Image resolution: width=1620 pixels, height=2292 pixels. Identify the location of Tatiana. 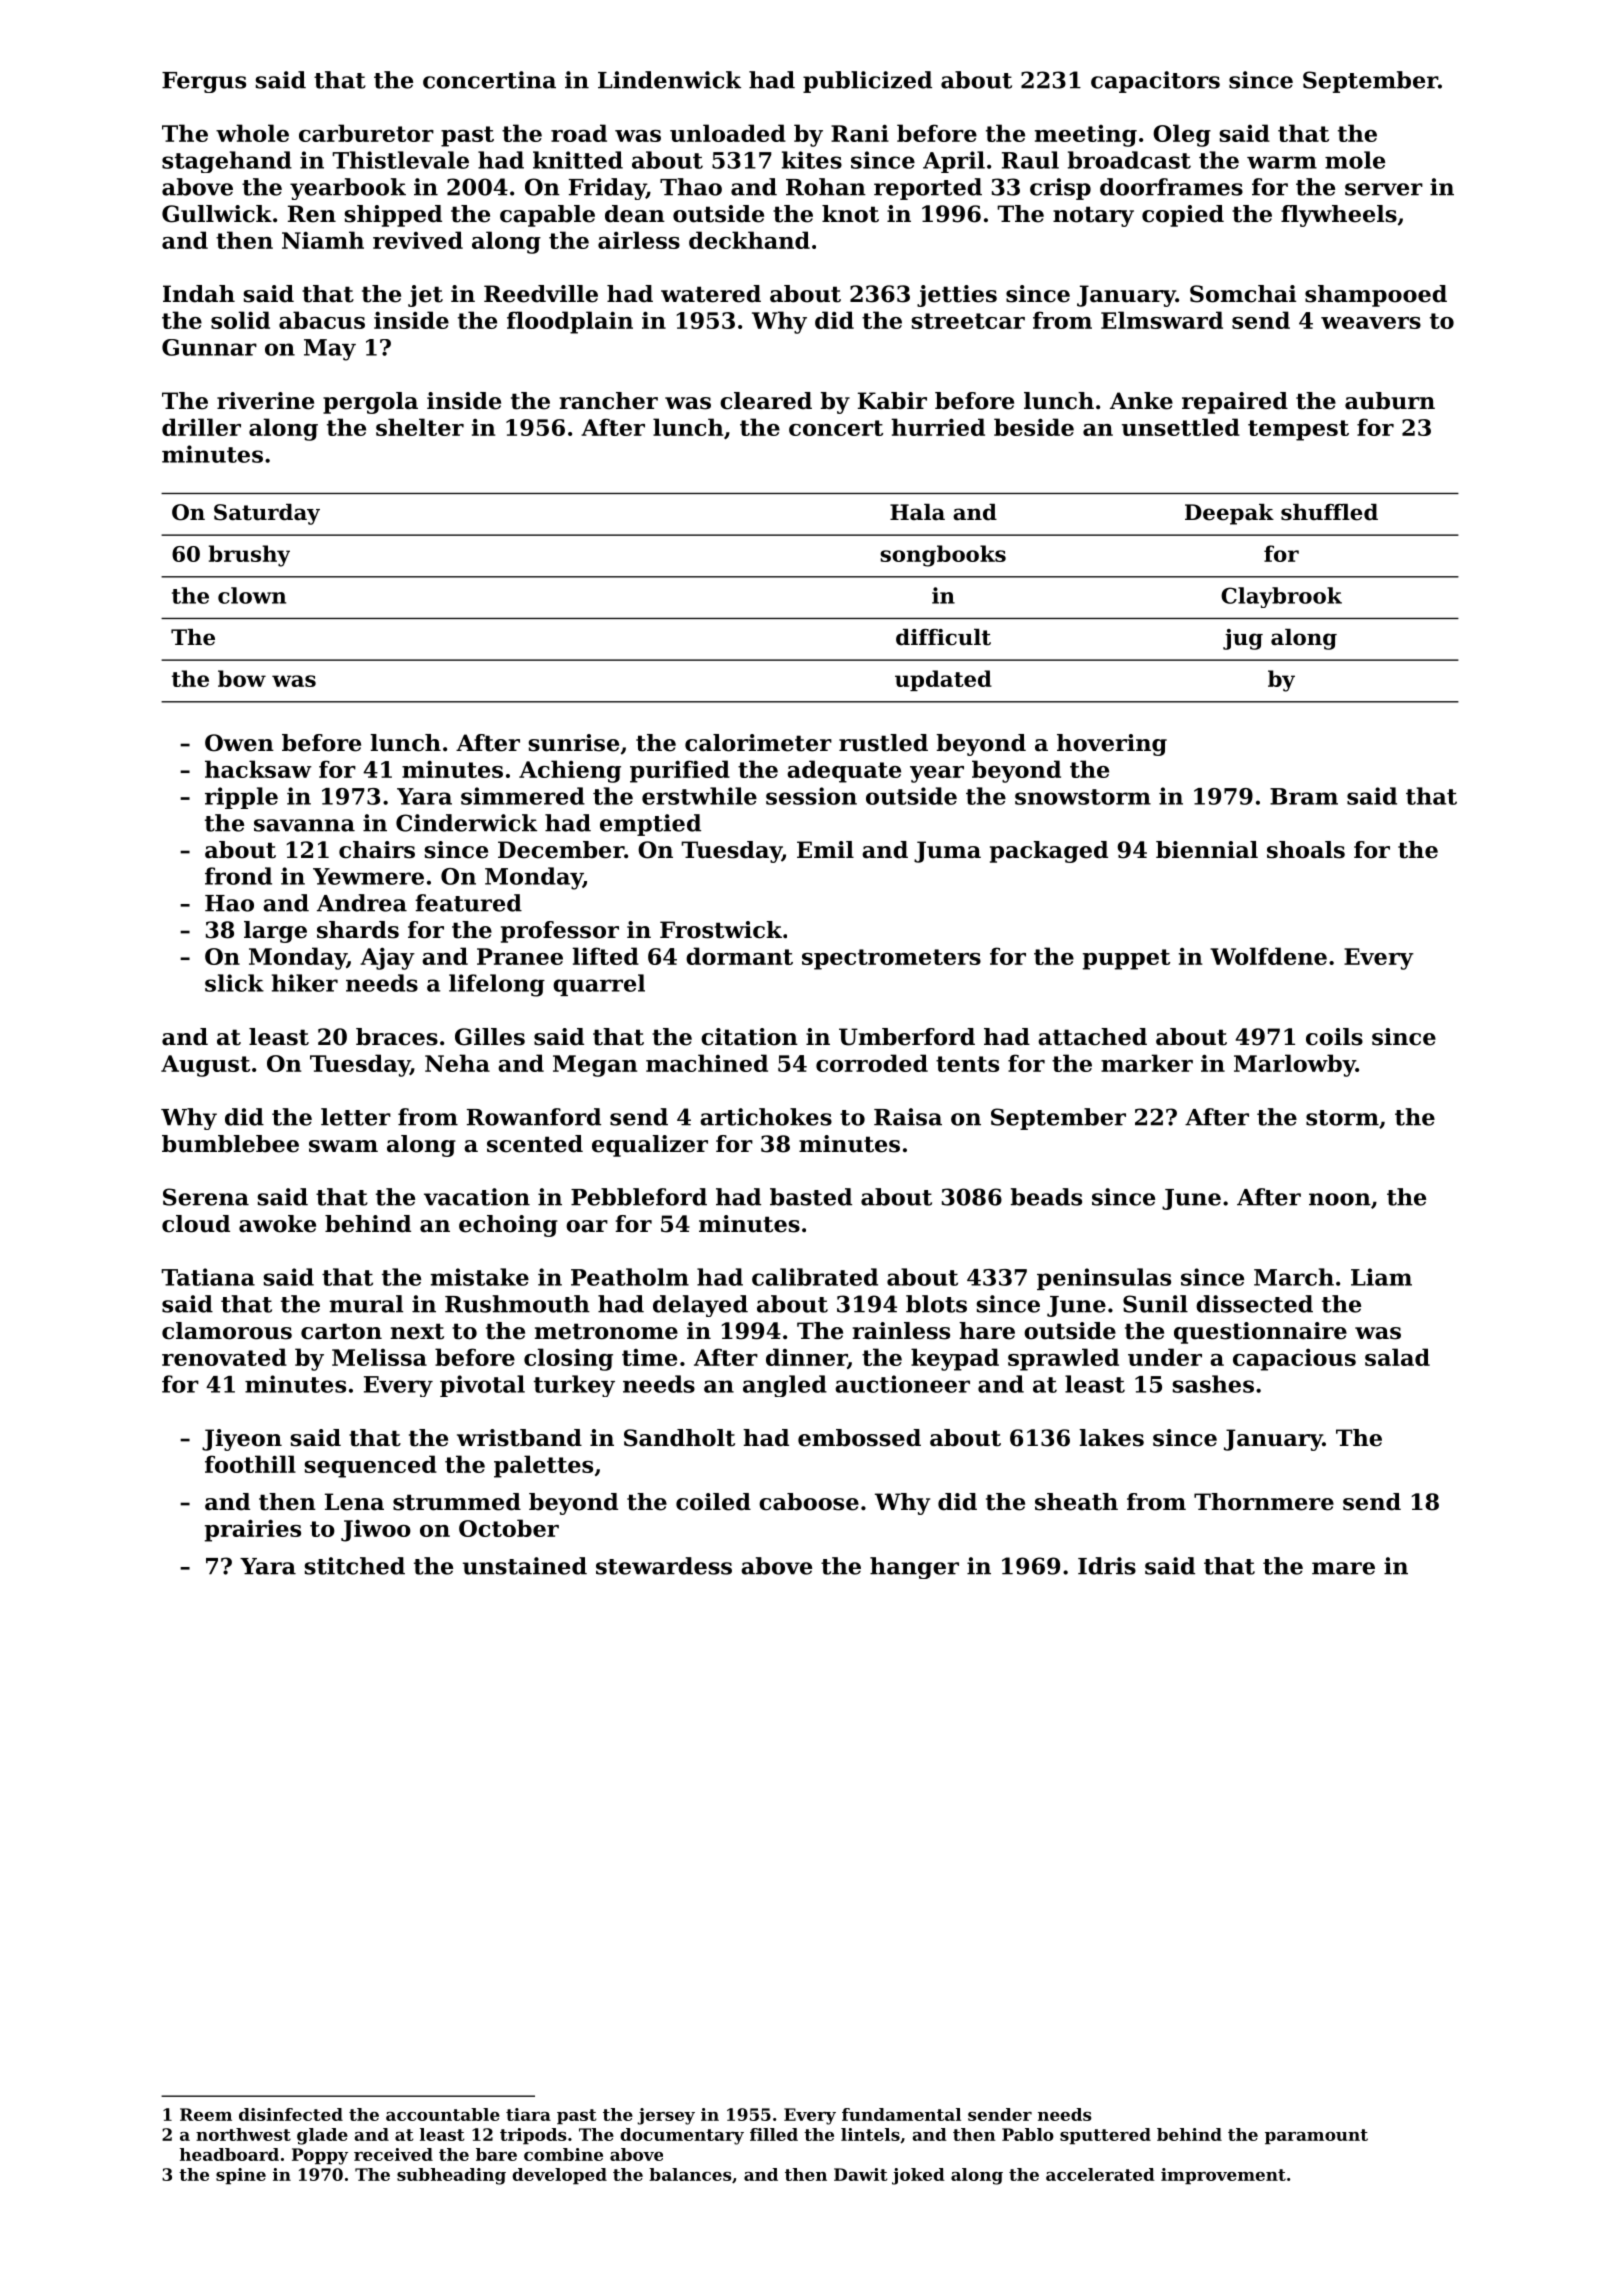
(208, 1277).
